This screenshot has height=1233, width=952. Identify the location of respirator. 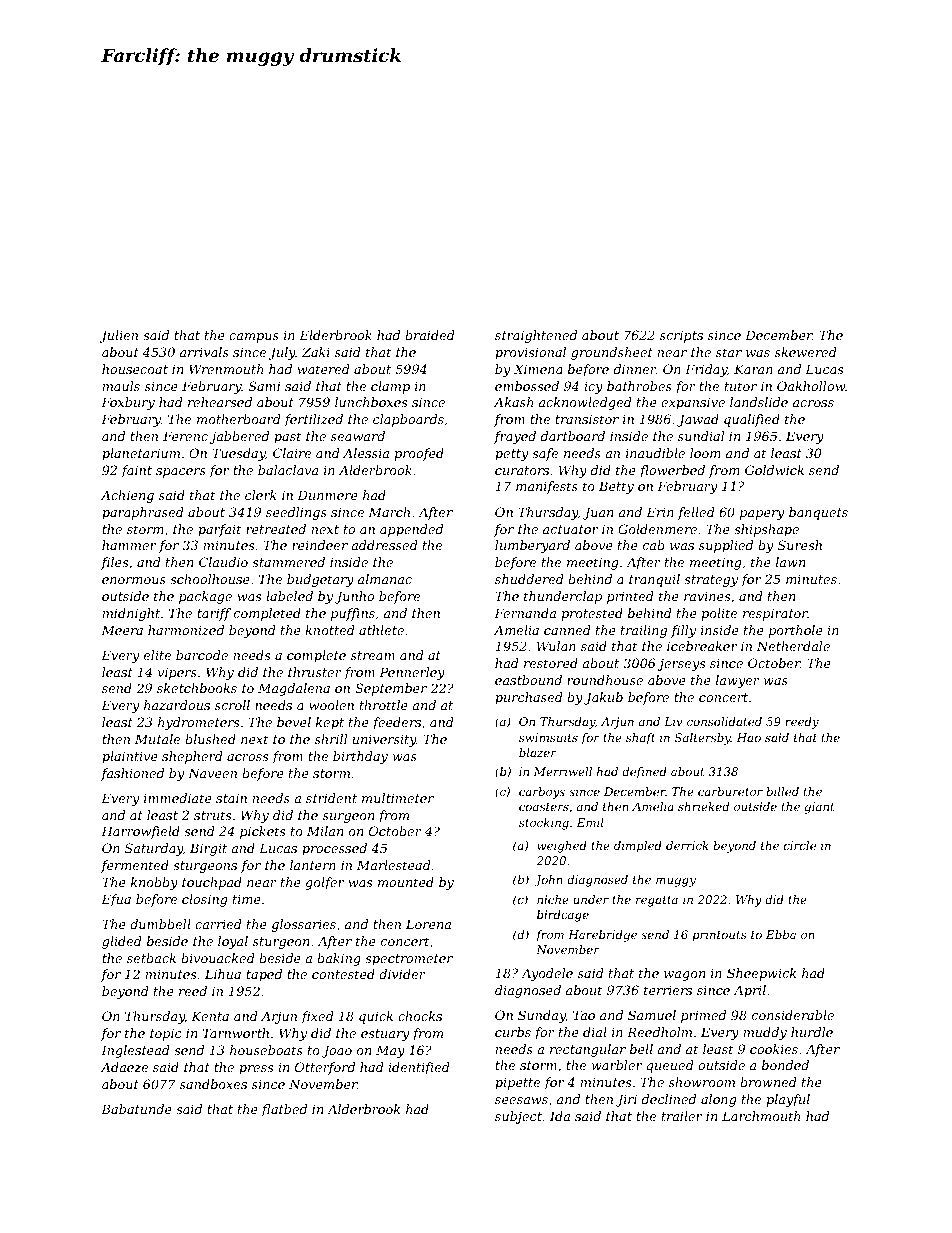
(775, 614).
